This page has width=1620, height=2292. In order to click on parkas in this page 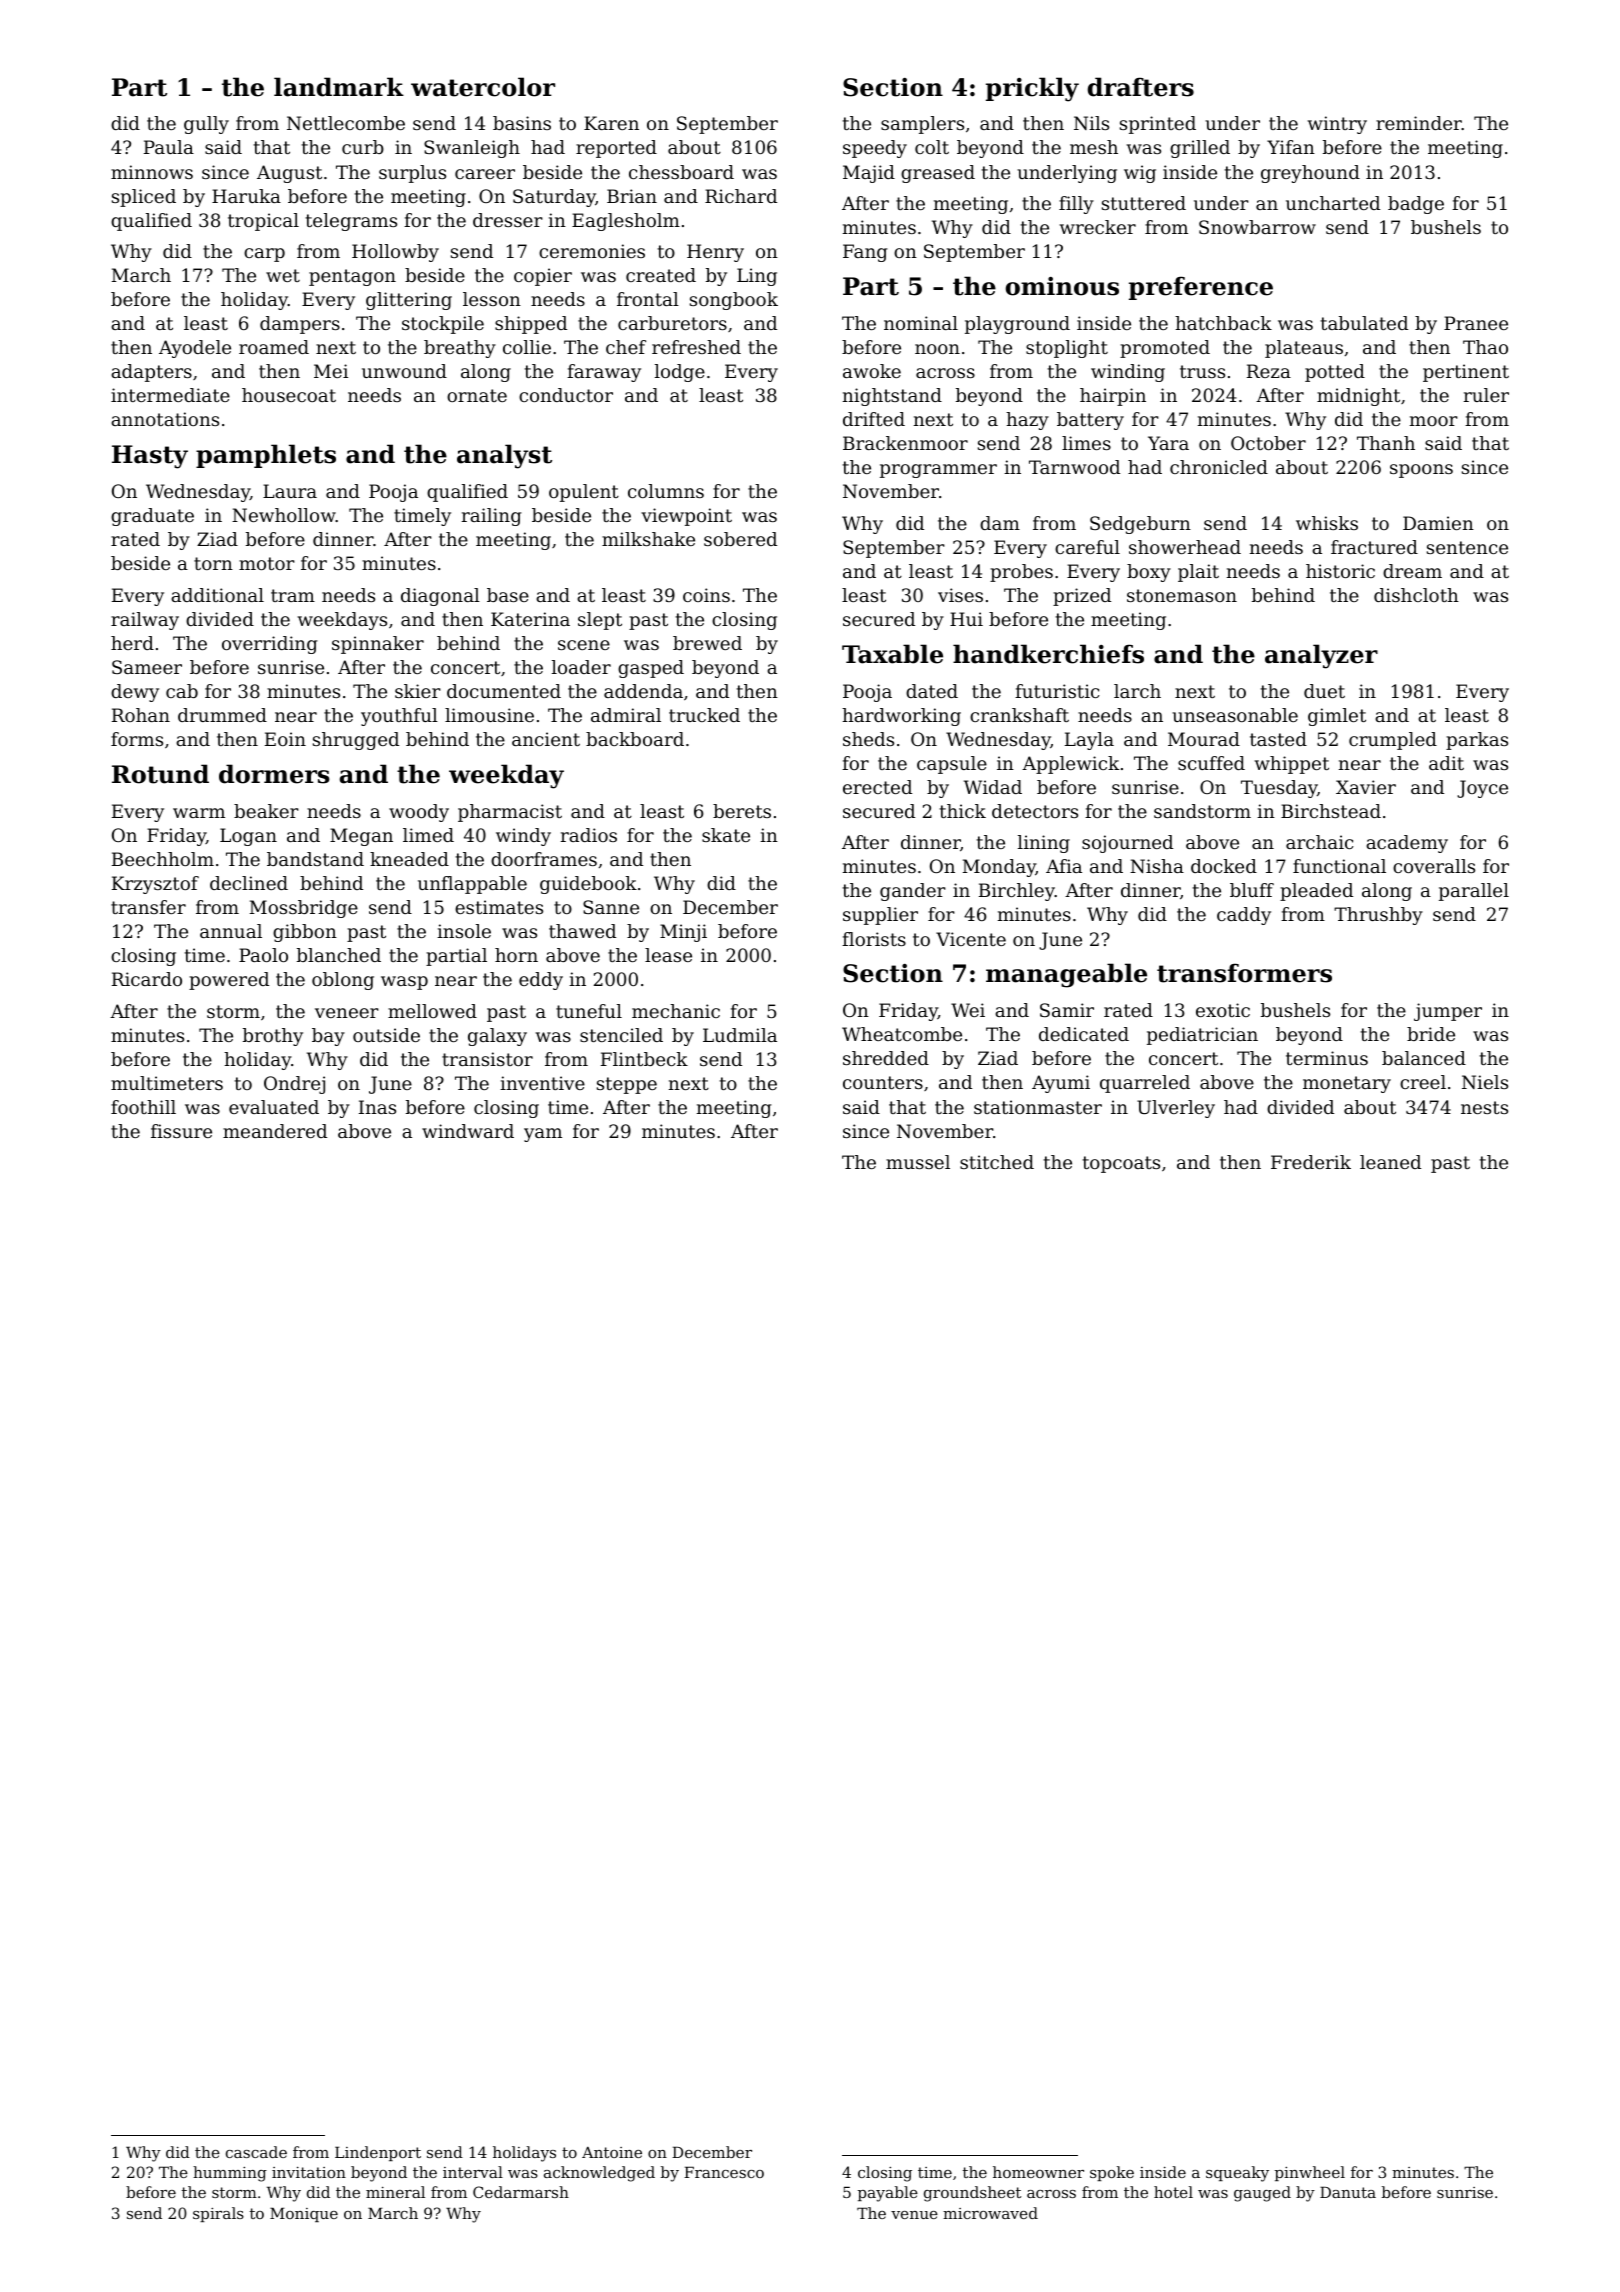, I will do `click(1477, 741)`.
